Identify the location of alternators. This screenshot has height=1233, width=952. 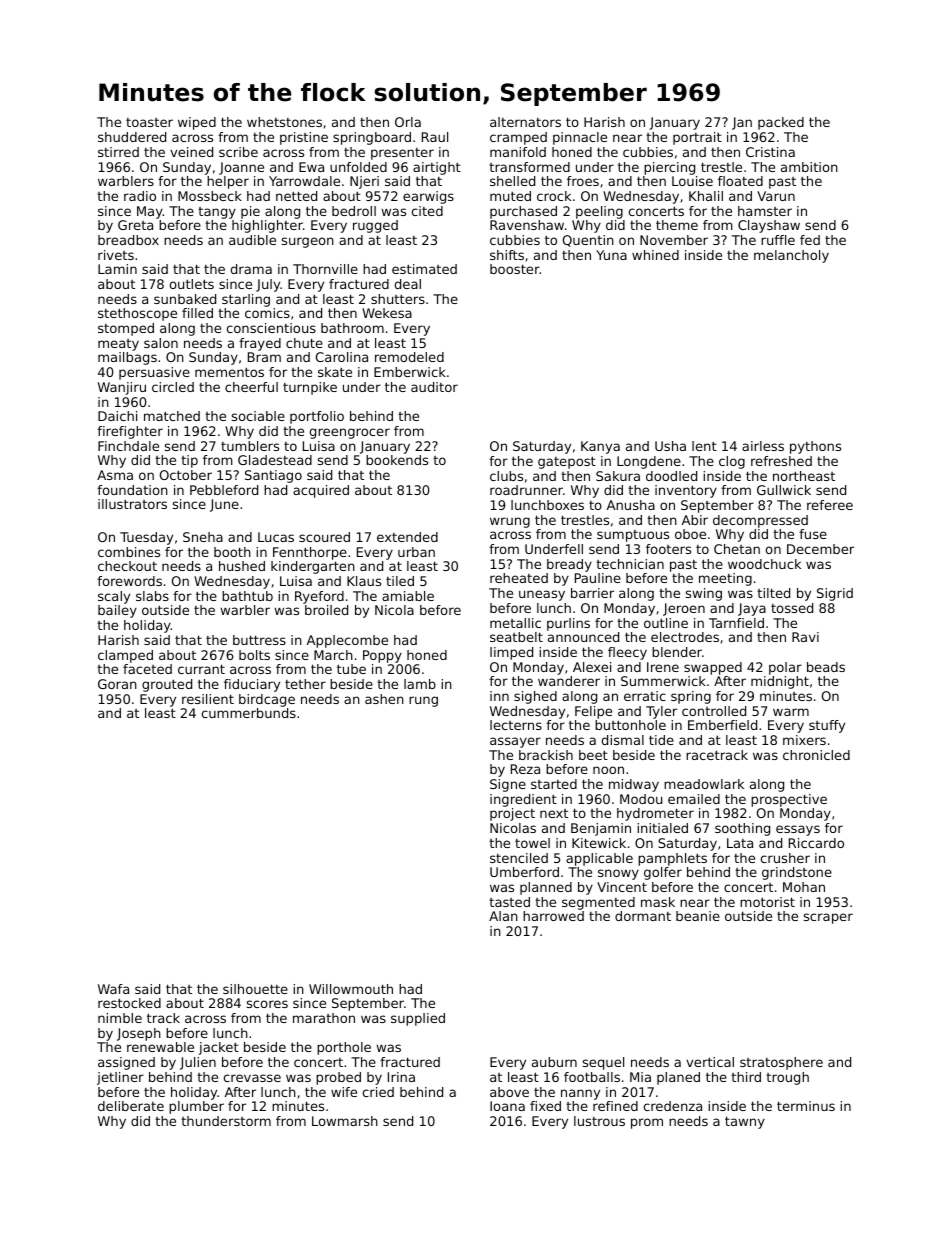
(525, 122).
